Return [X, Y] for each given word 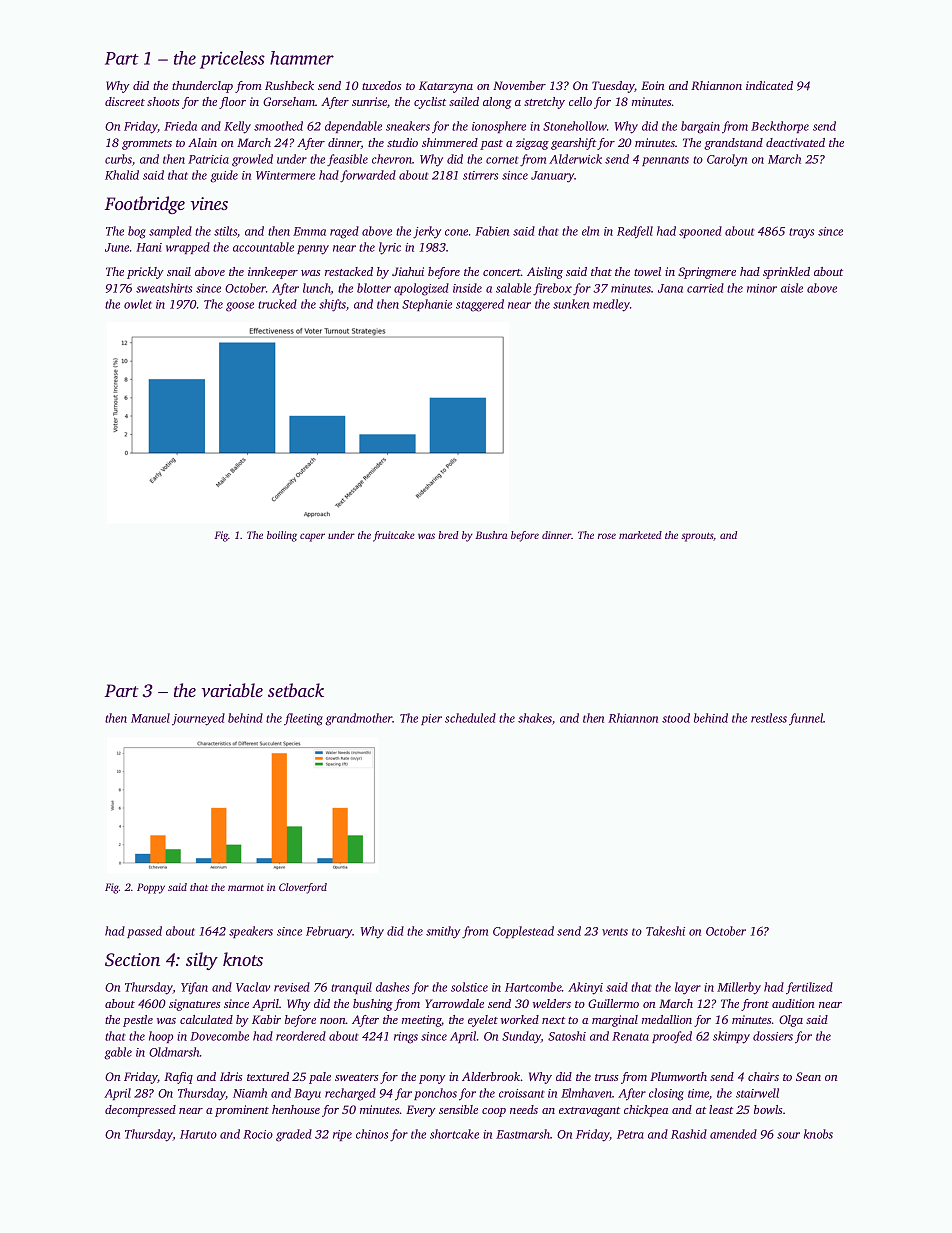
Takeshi [665, 931]
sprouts [697, 537]
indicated [769, 85]
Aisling [545, 273]
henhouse [296, 1109]
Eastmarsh [523, 1134]
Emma [309, 231]
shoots [163, 101]
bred [448, 535]
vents [615, 932]
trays [801, 233]
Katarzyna [446, 87]
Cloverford [303, 888]
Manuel [150, 718]
